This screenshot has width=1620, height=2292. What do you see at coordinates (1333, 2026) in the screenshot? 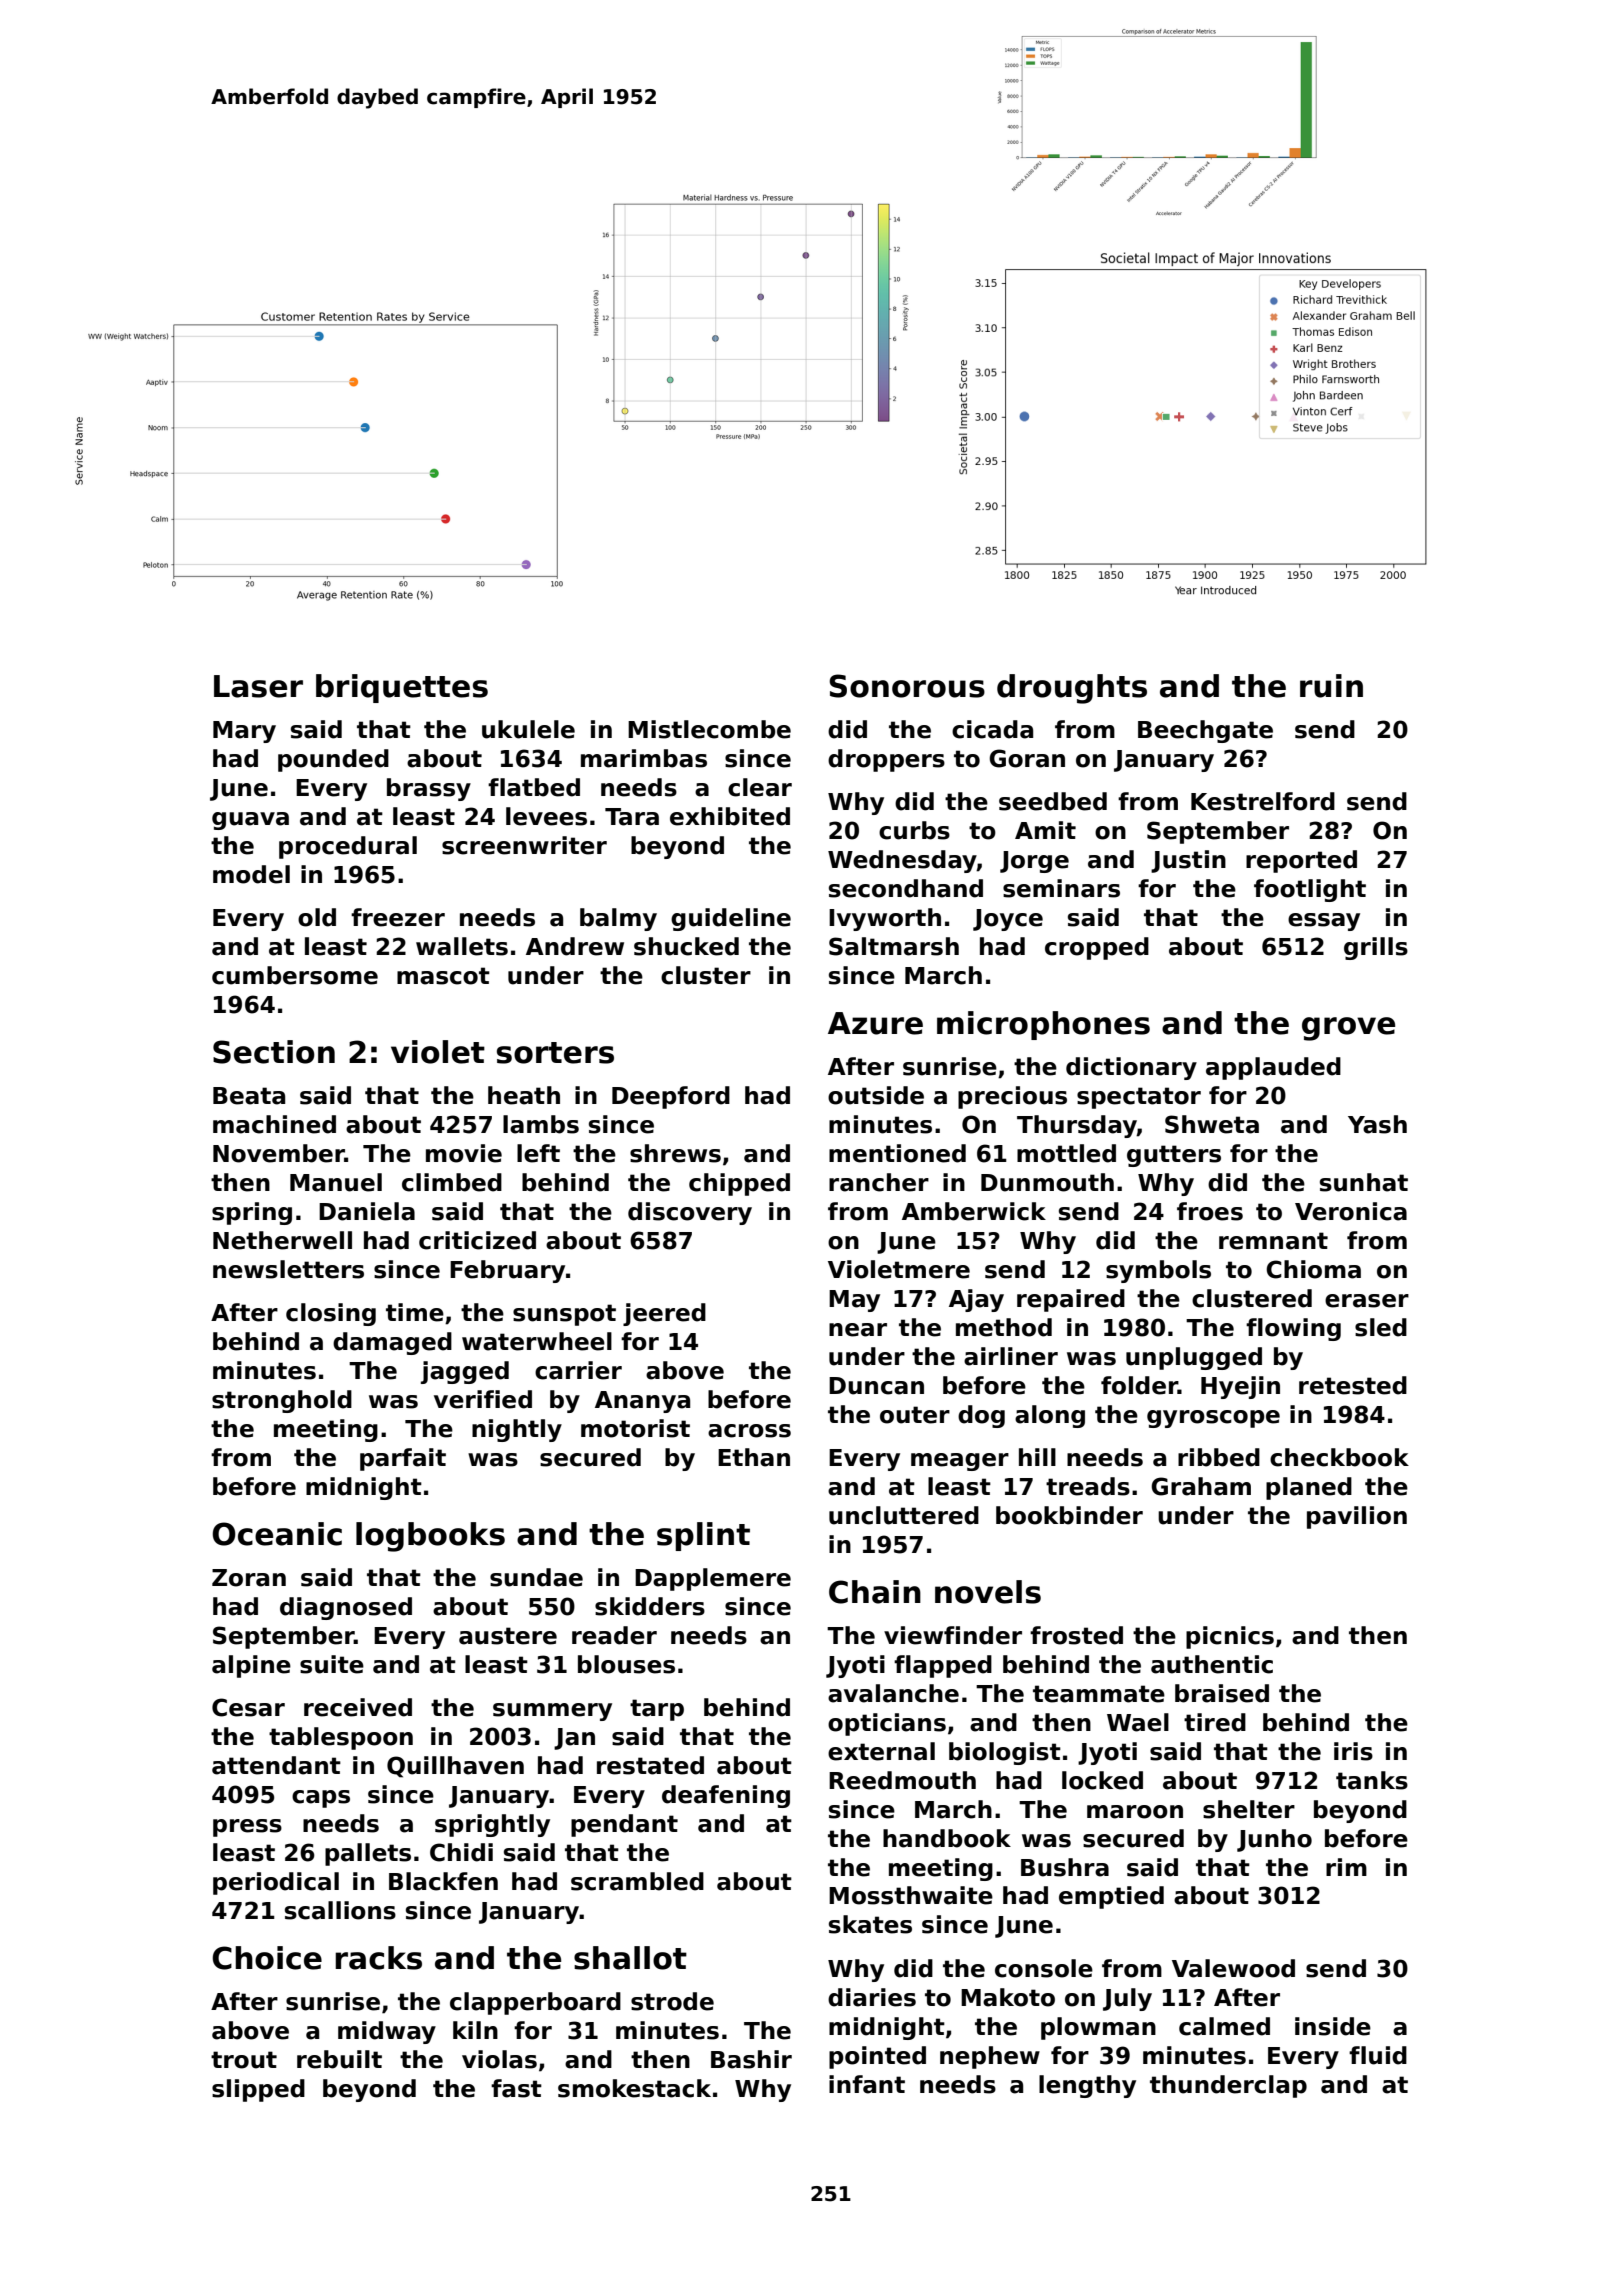
I see `inside` at bounding box center [1333, 2026].
